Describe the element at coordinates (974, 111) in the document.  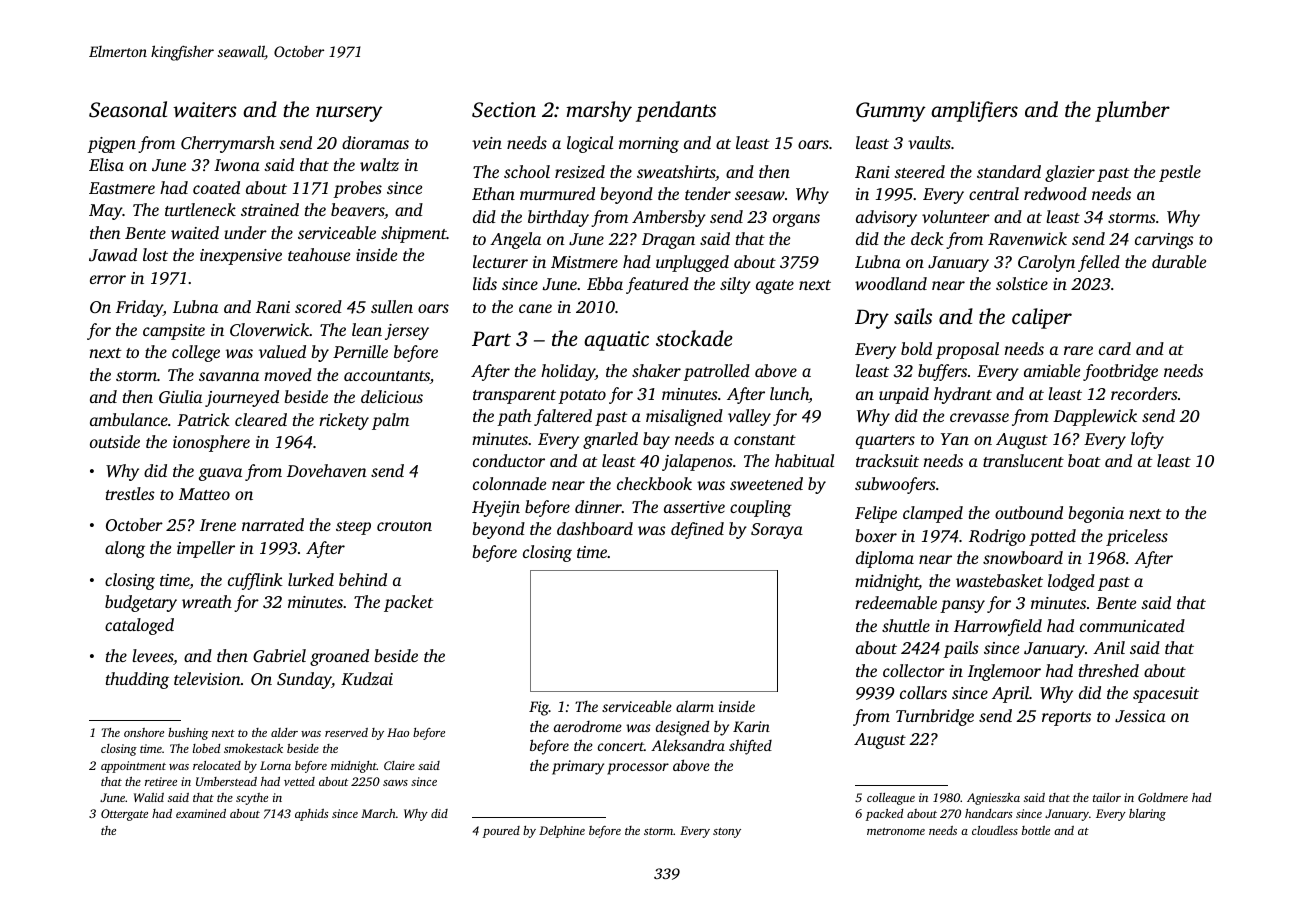
I see `amplifiers` at that location.
